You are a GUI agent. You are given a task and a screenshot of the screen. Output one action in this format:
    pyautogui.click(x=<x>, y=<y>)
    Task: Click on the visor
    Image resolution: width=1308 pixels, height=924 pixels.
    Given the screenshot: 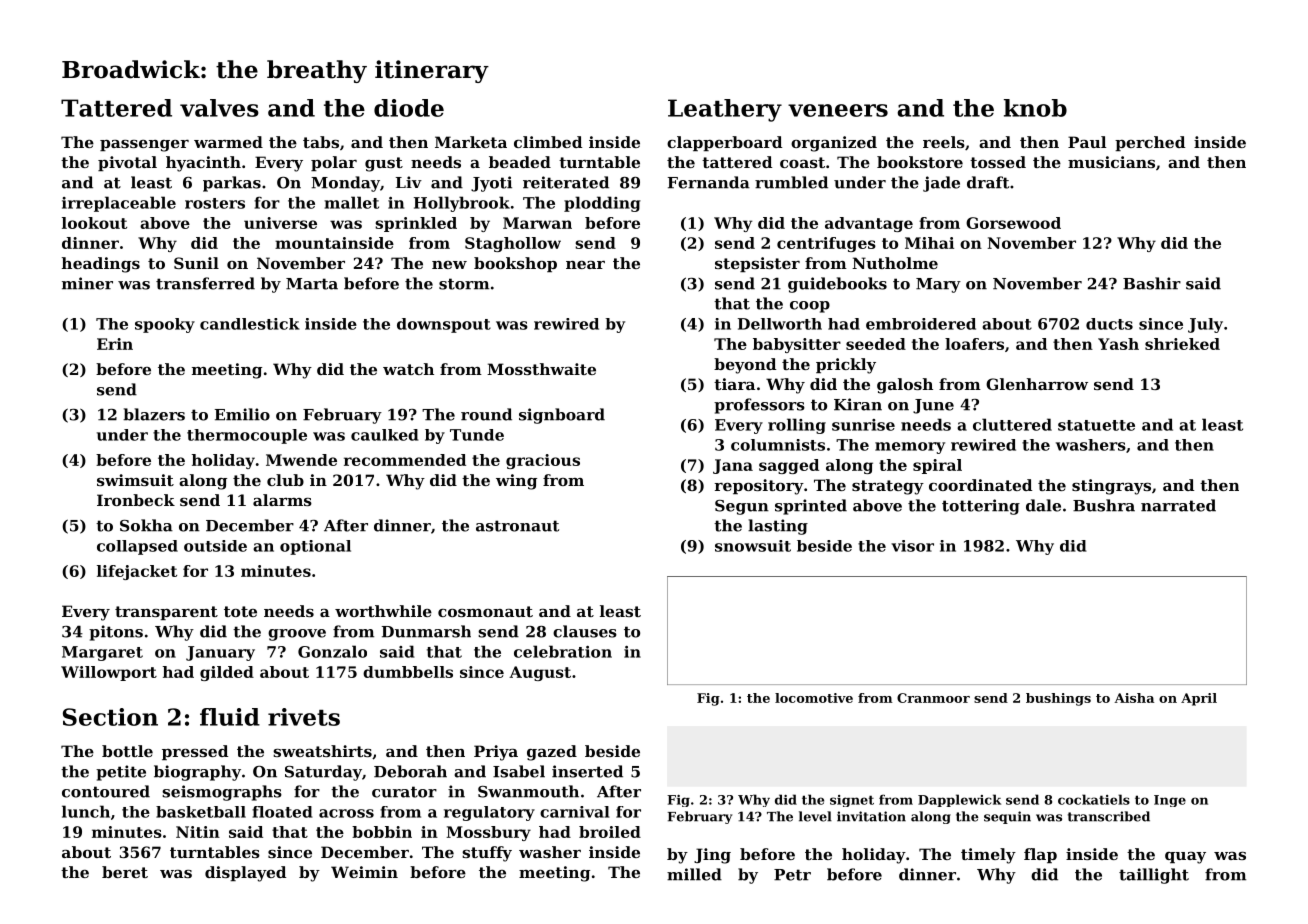 What is the action you would take?
    pyautogui.click(x=912, y=546)
